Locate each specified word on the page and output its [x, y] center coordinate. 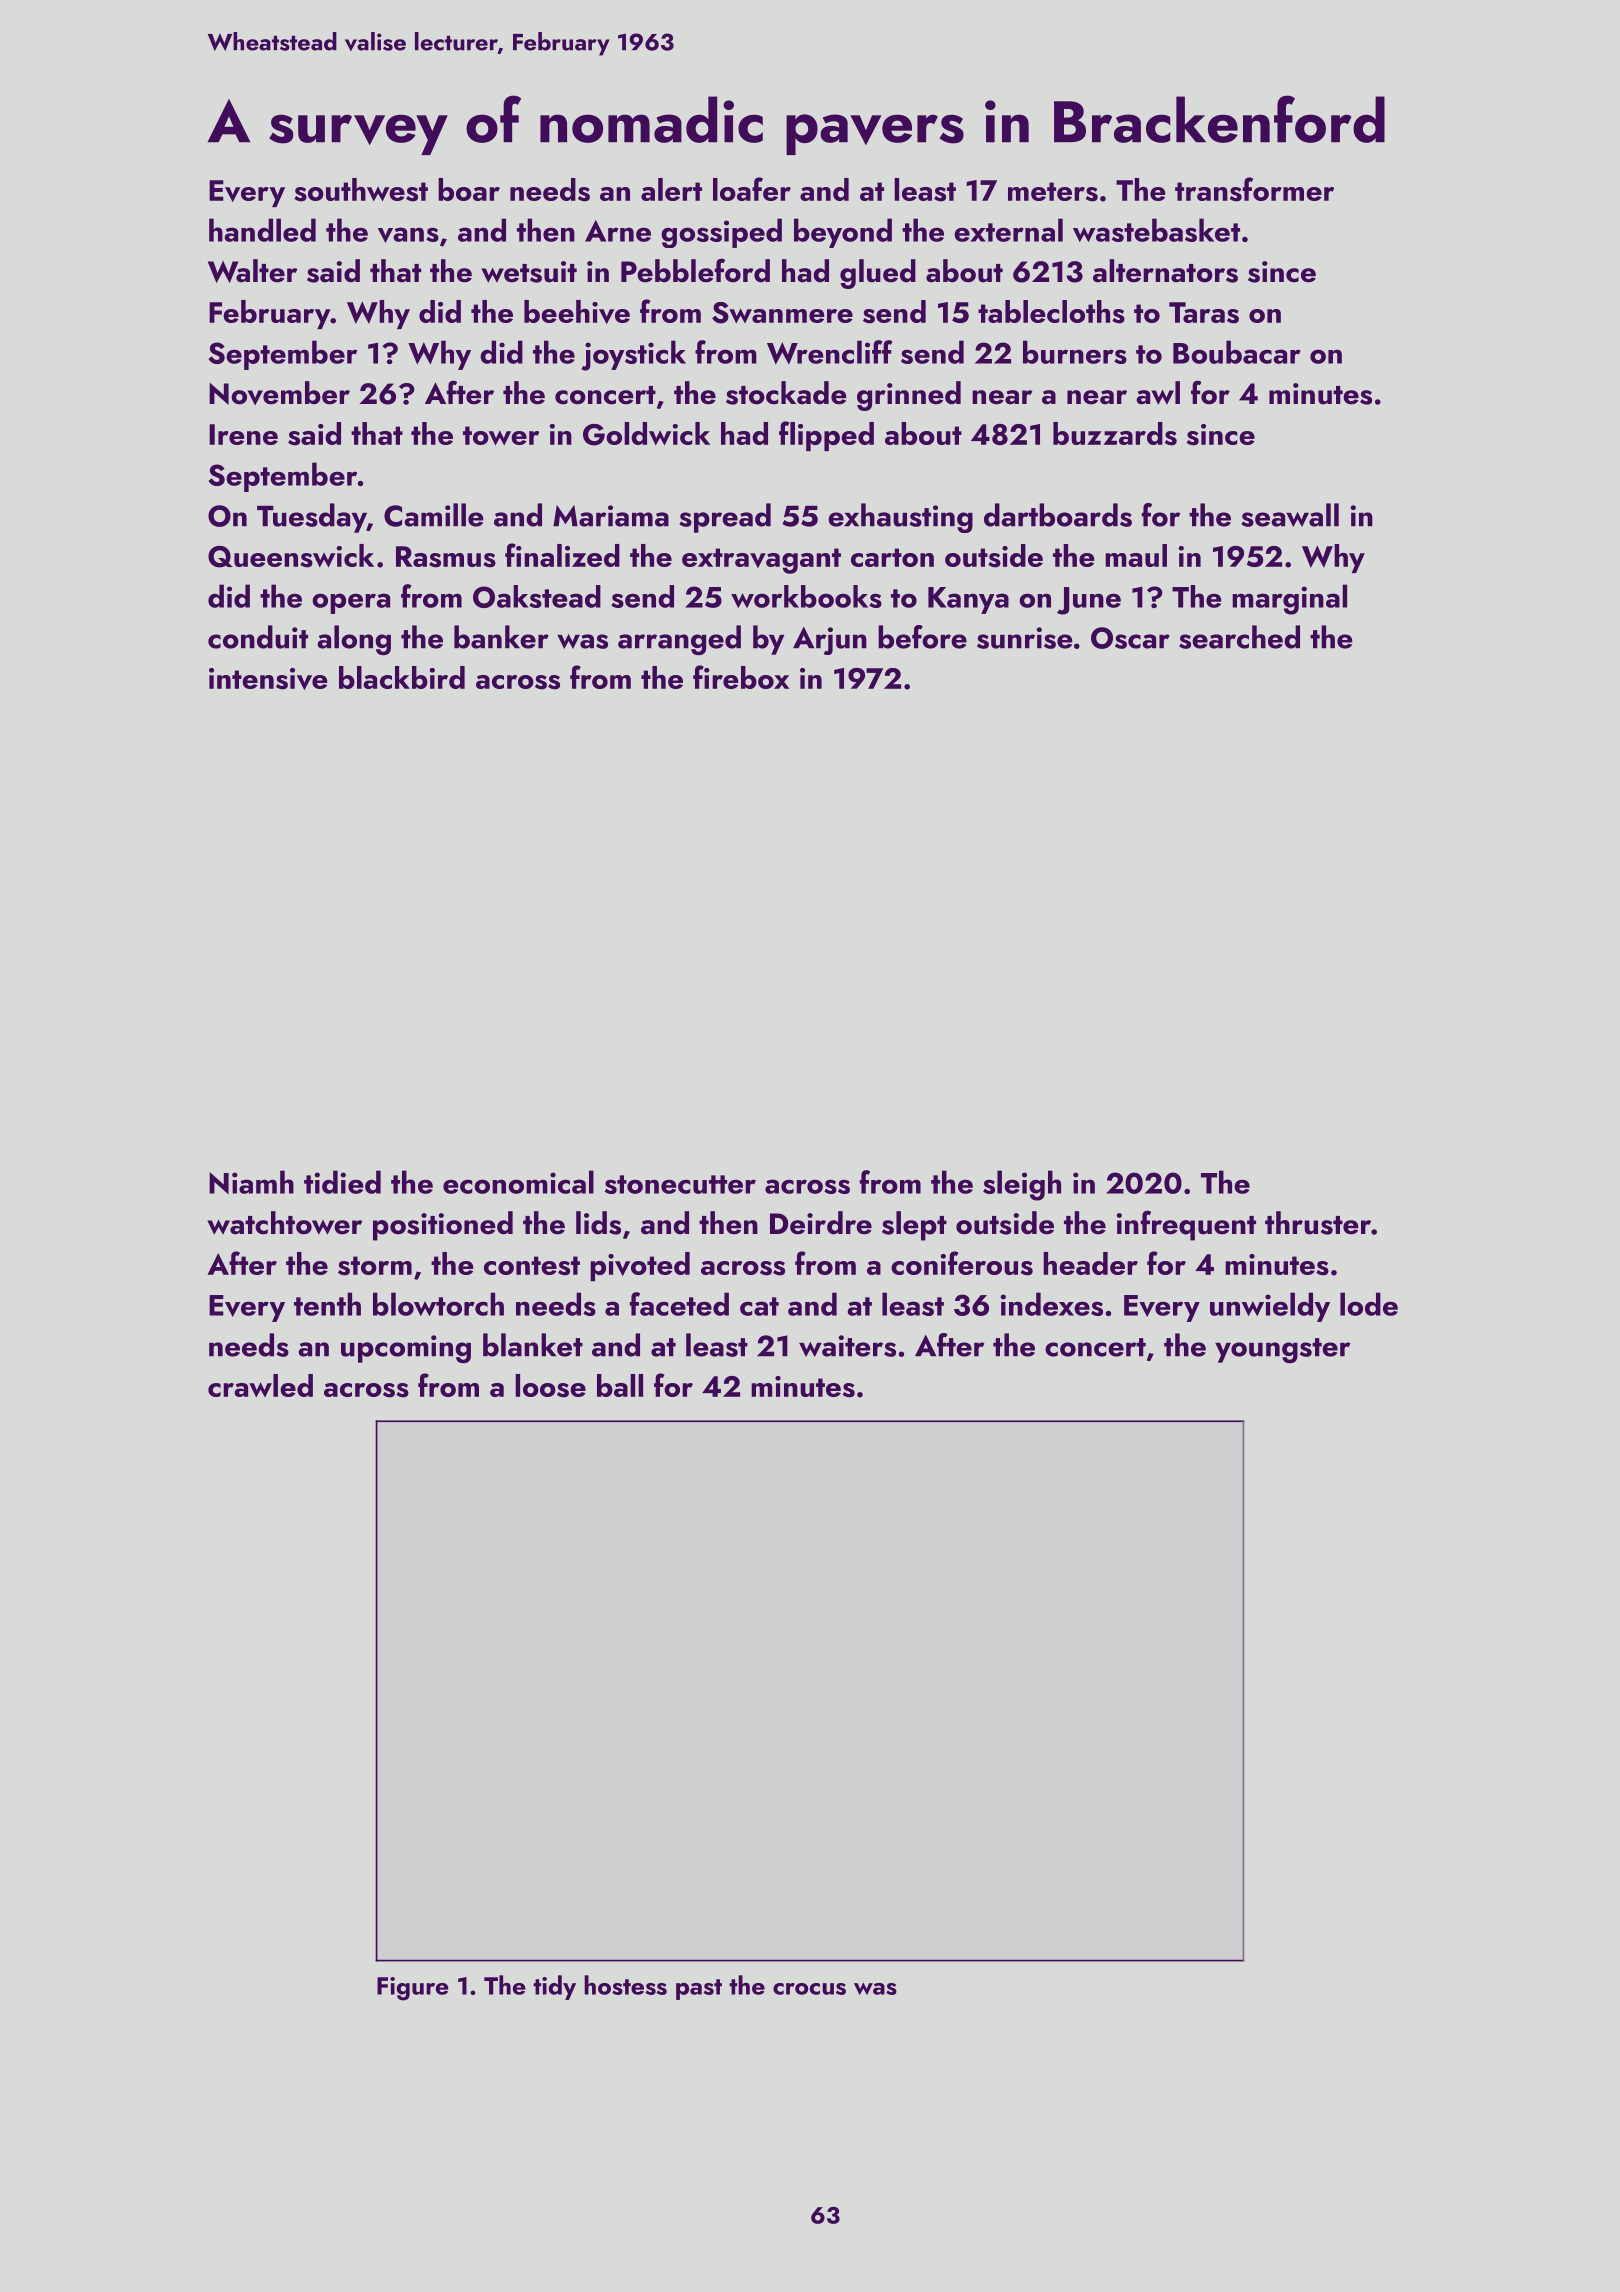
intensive [268, 679]
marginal [1289, 599]
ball [620, 1385]
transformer [1254, 189]
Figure [412, 1989]
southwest [361, 190]
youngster [1282, 1350]
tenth [327, 1304]
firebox [741, 677]
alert [671, 189]
